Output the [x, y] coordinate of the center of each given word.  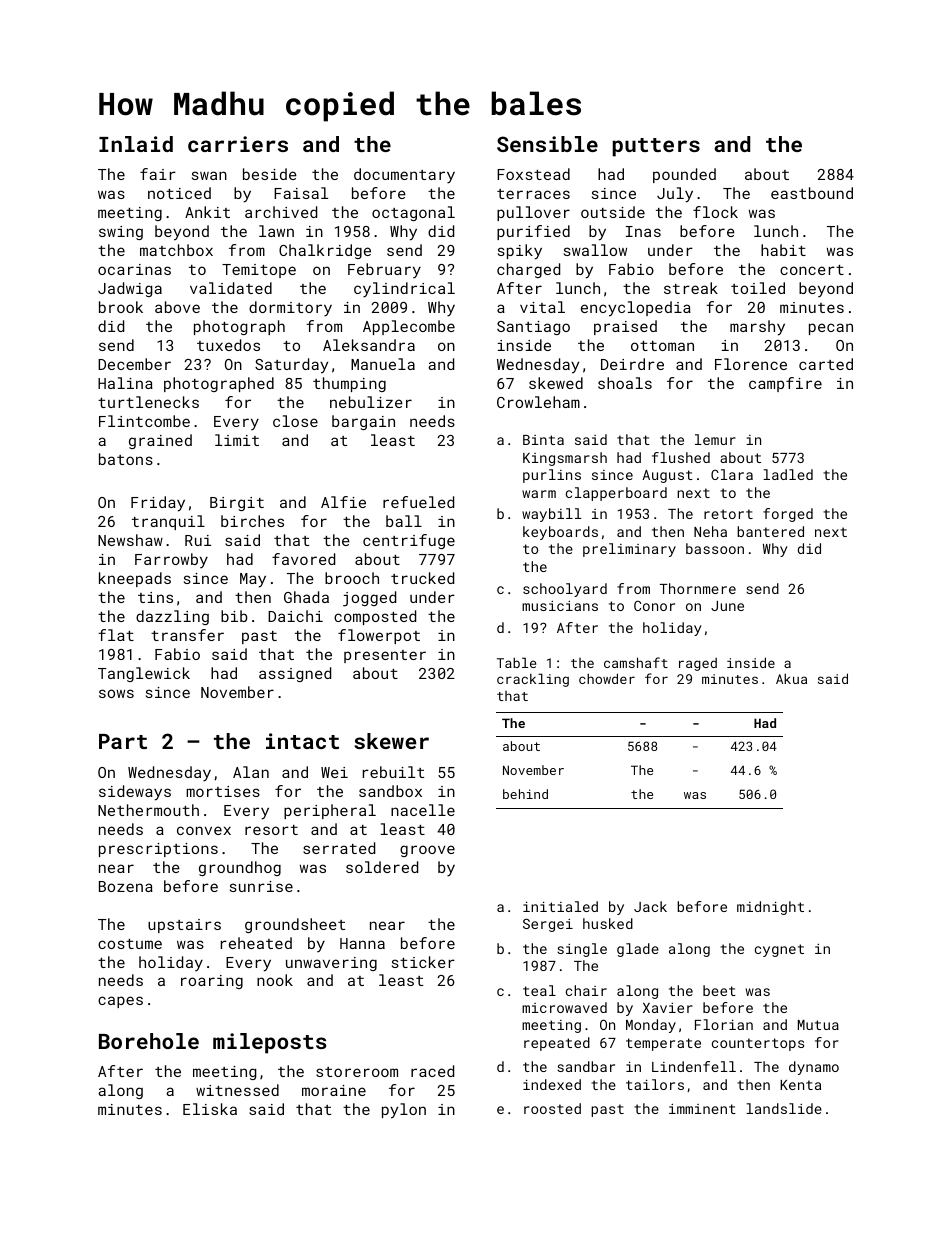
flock [715, 212]
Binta [543, 440]
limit [237, 440]
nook [275, 980]
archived [281, 212]
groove [427, 851]
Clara [732, 474]
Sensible [547, 144]
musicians [560, 606]
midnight [770, 908]
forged [788, 515]
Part [123, 741]
